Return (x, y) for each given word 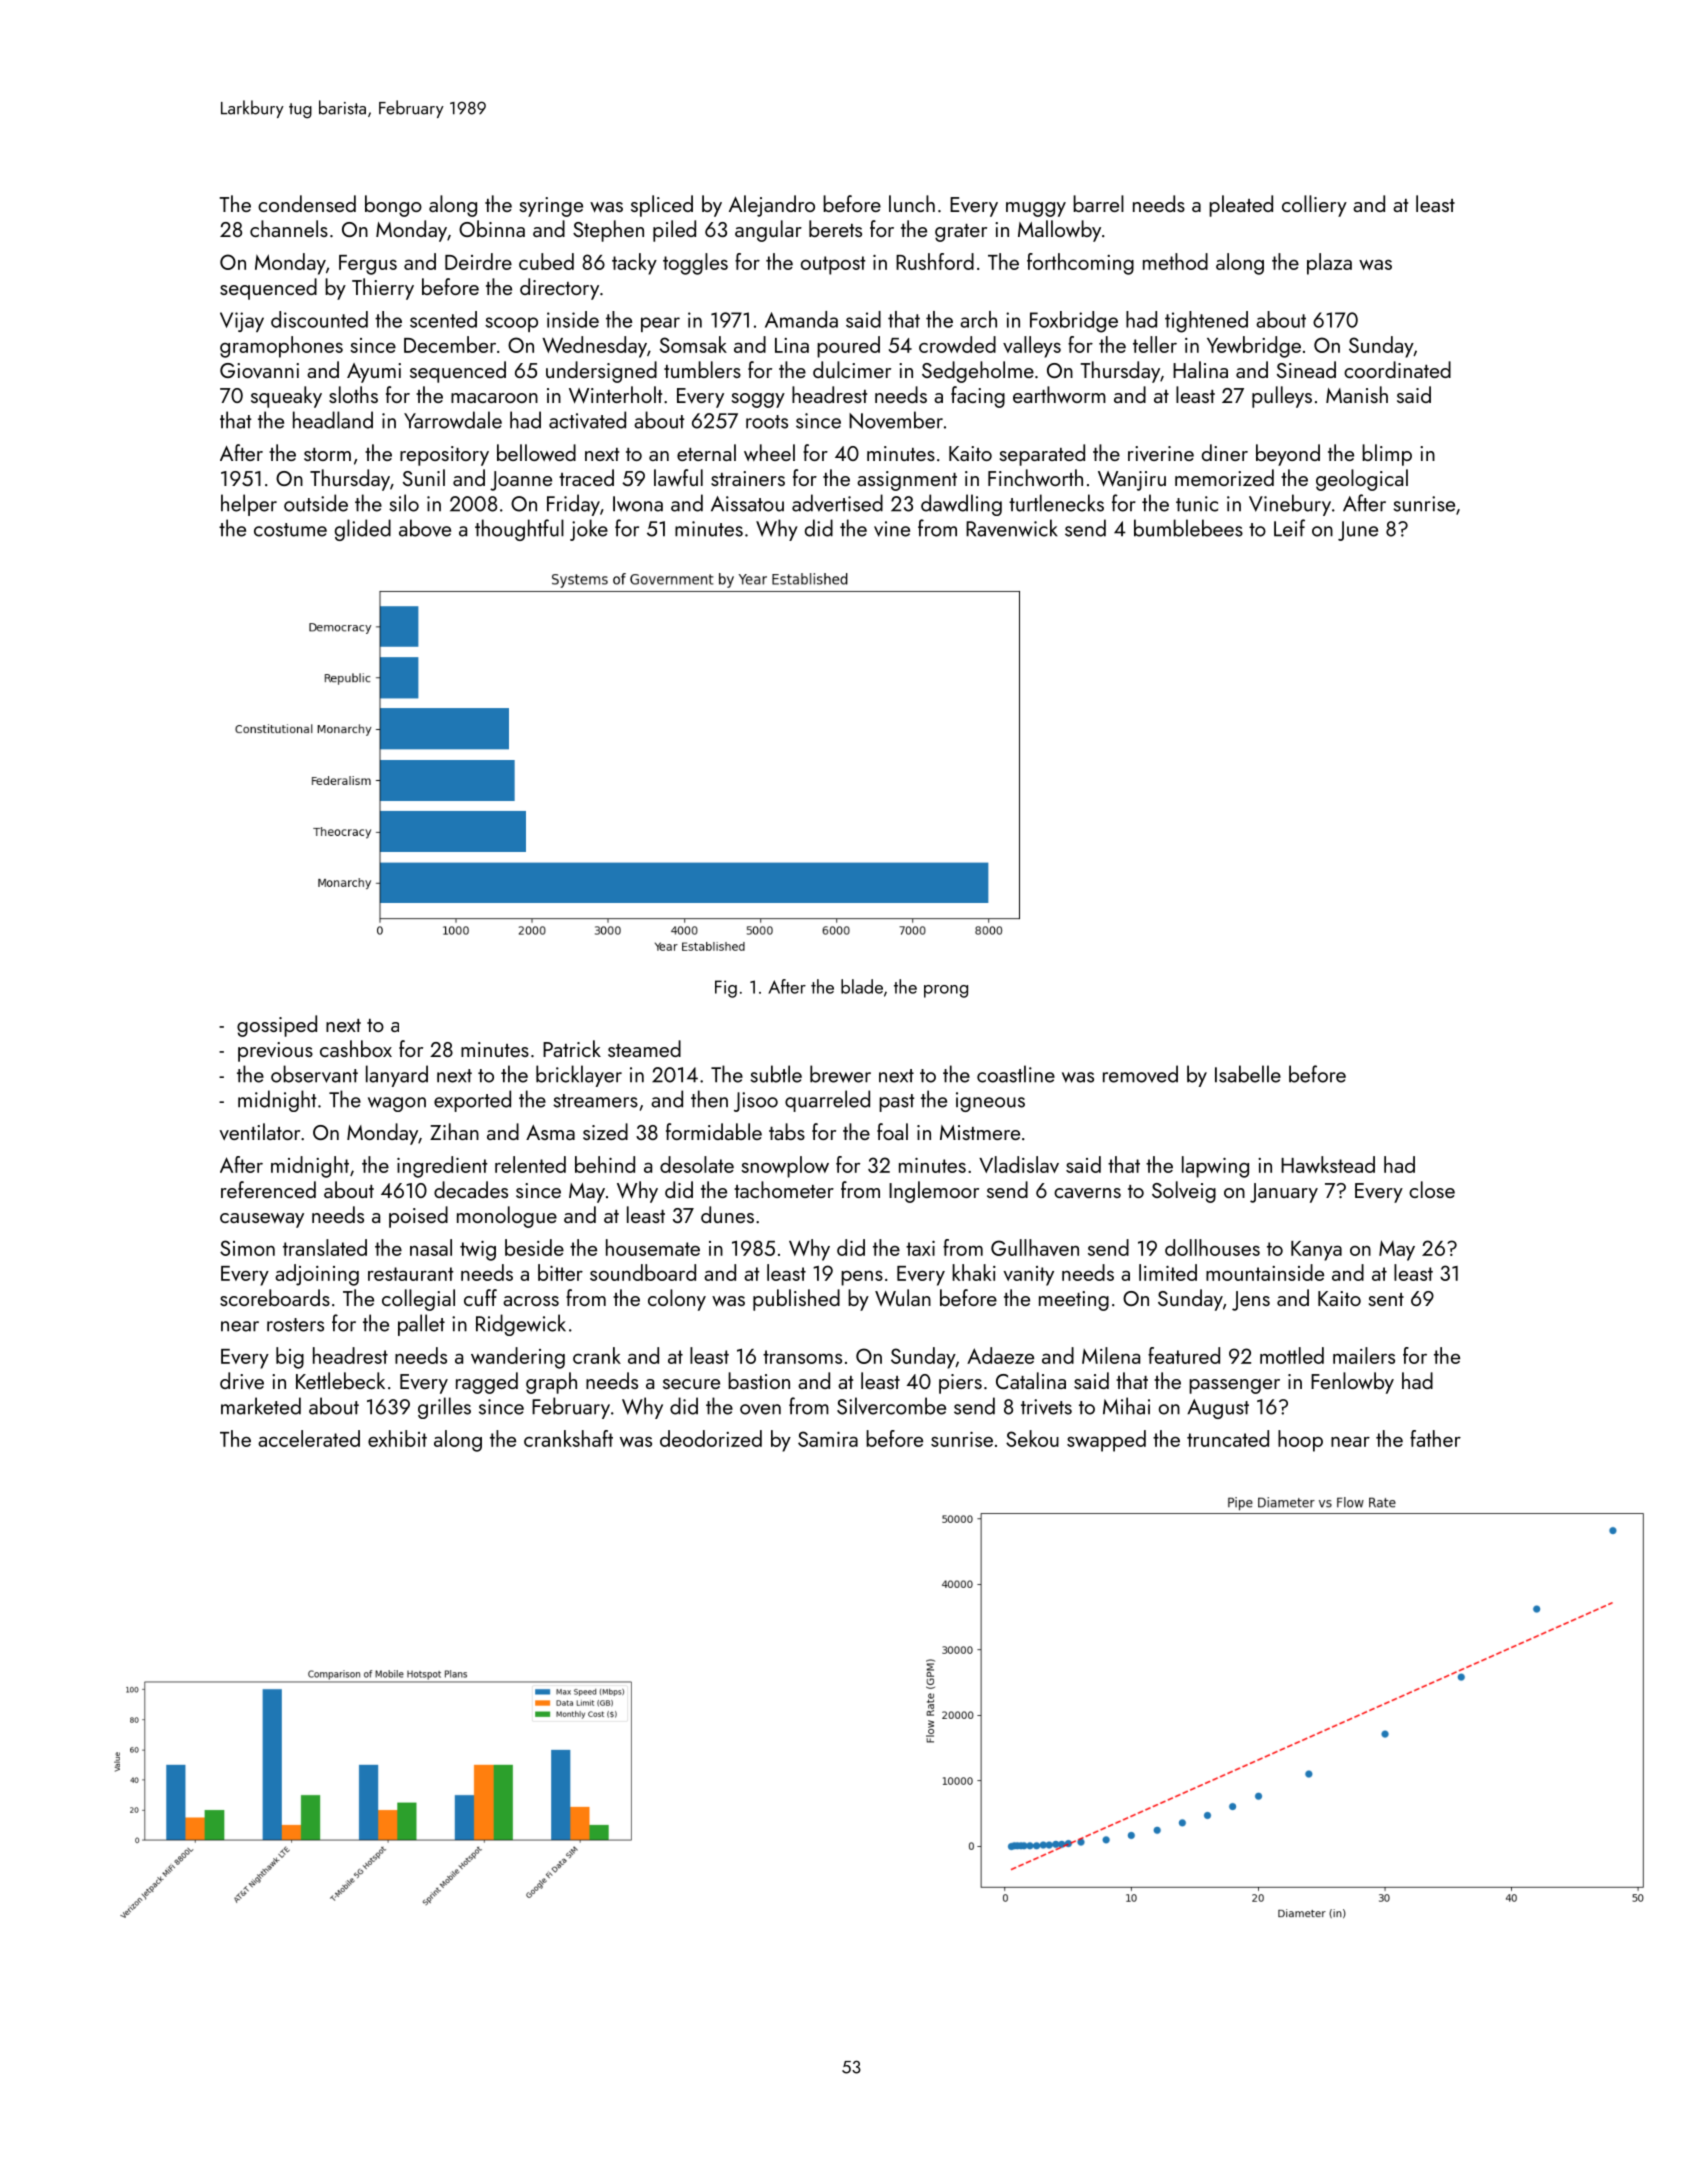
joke (589, 530)
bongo (393, 206)
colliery (1314, 206)
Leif (1289, 528)
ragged (487, 1383)
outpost (833, 265)
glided (363, 530)
